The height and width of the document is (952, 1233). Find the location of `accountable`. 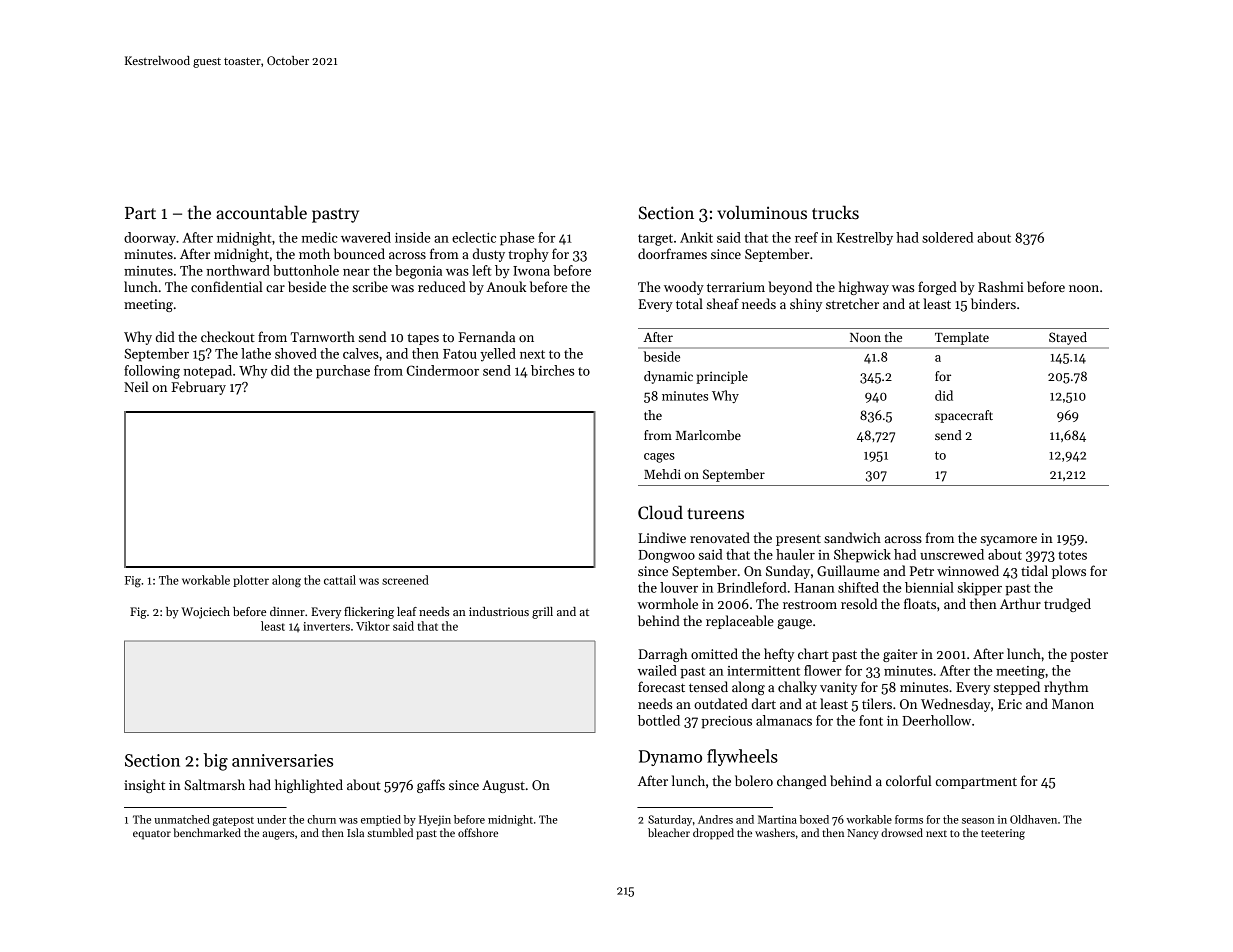

accountable is located at coordinates (261, 212).
